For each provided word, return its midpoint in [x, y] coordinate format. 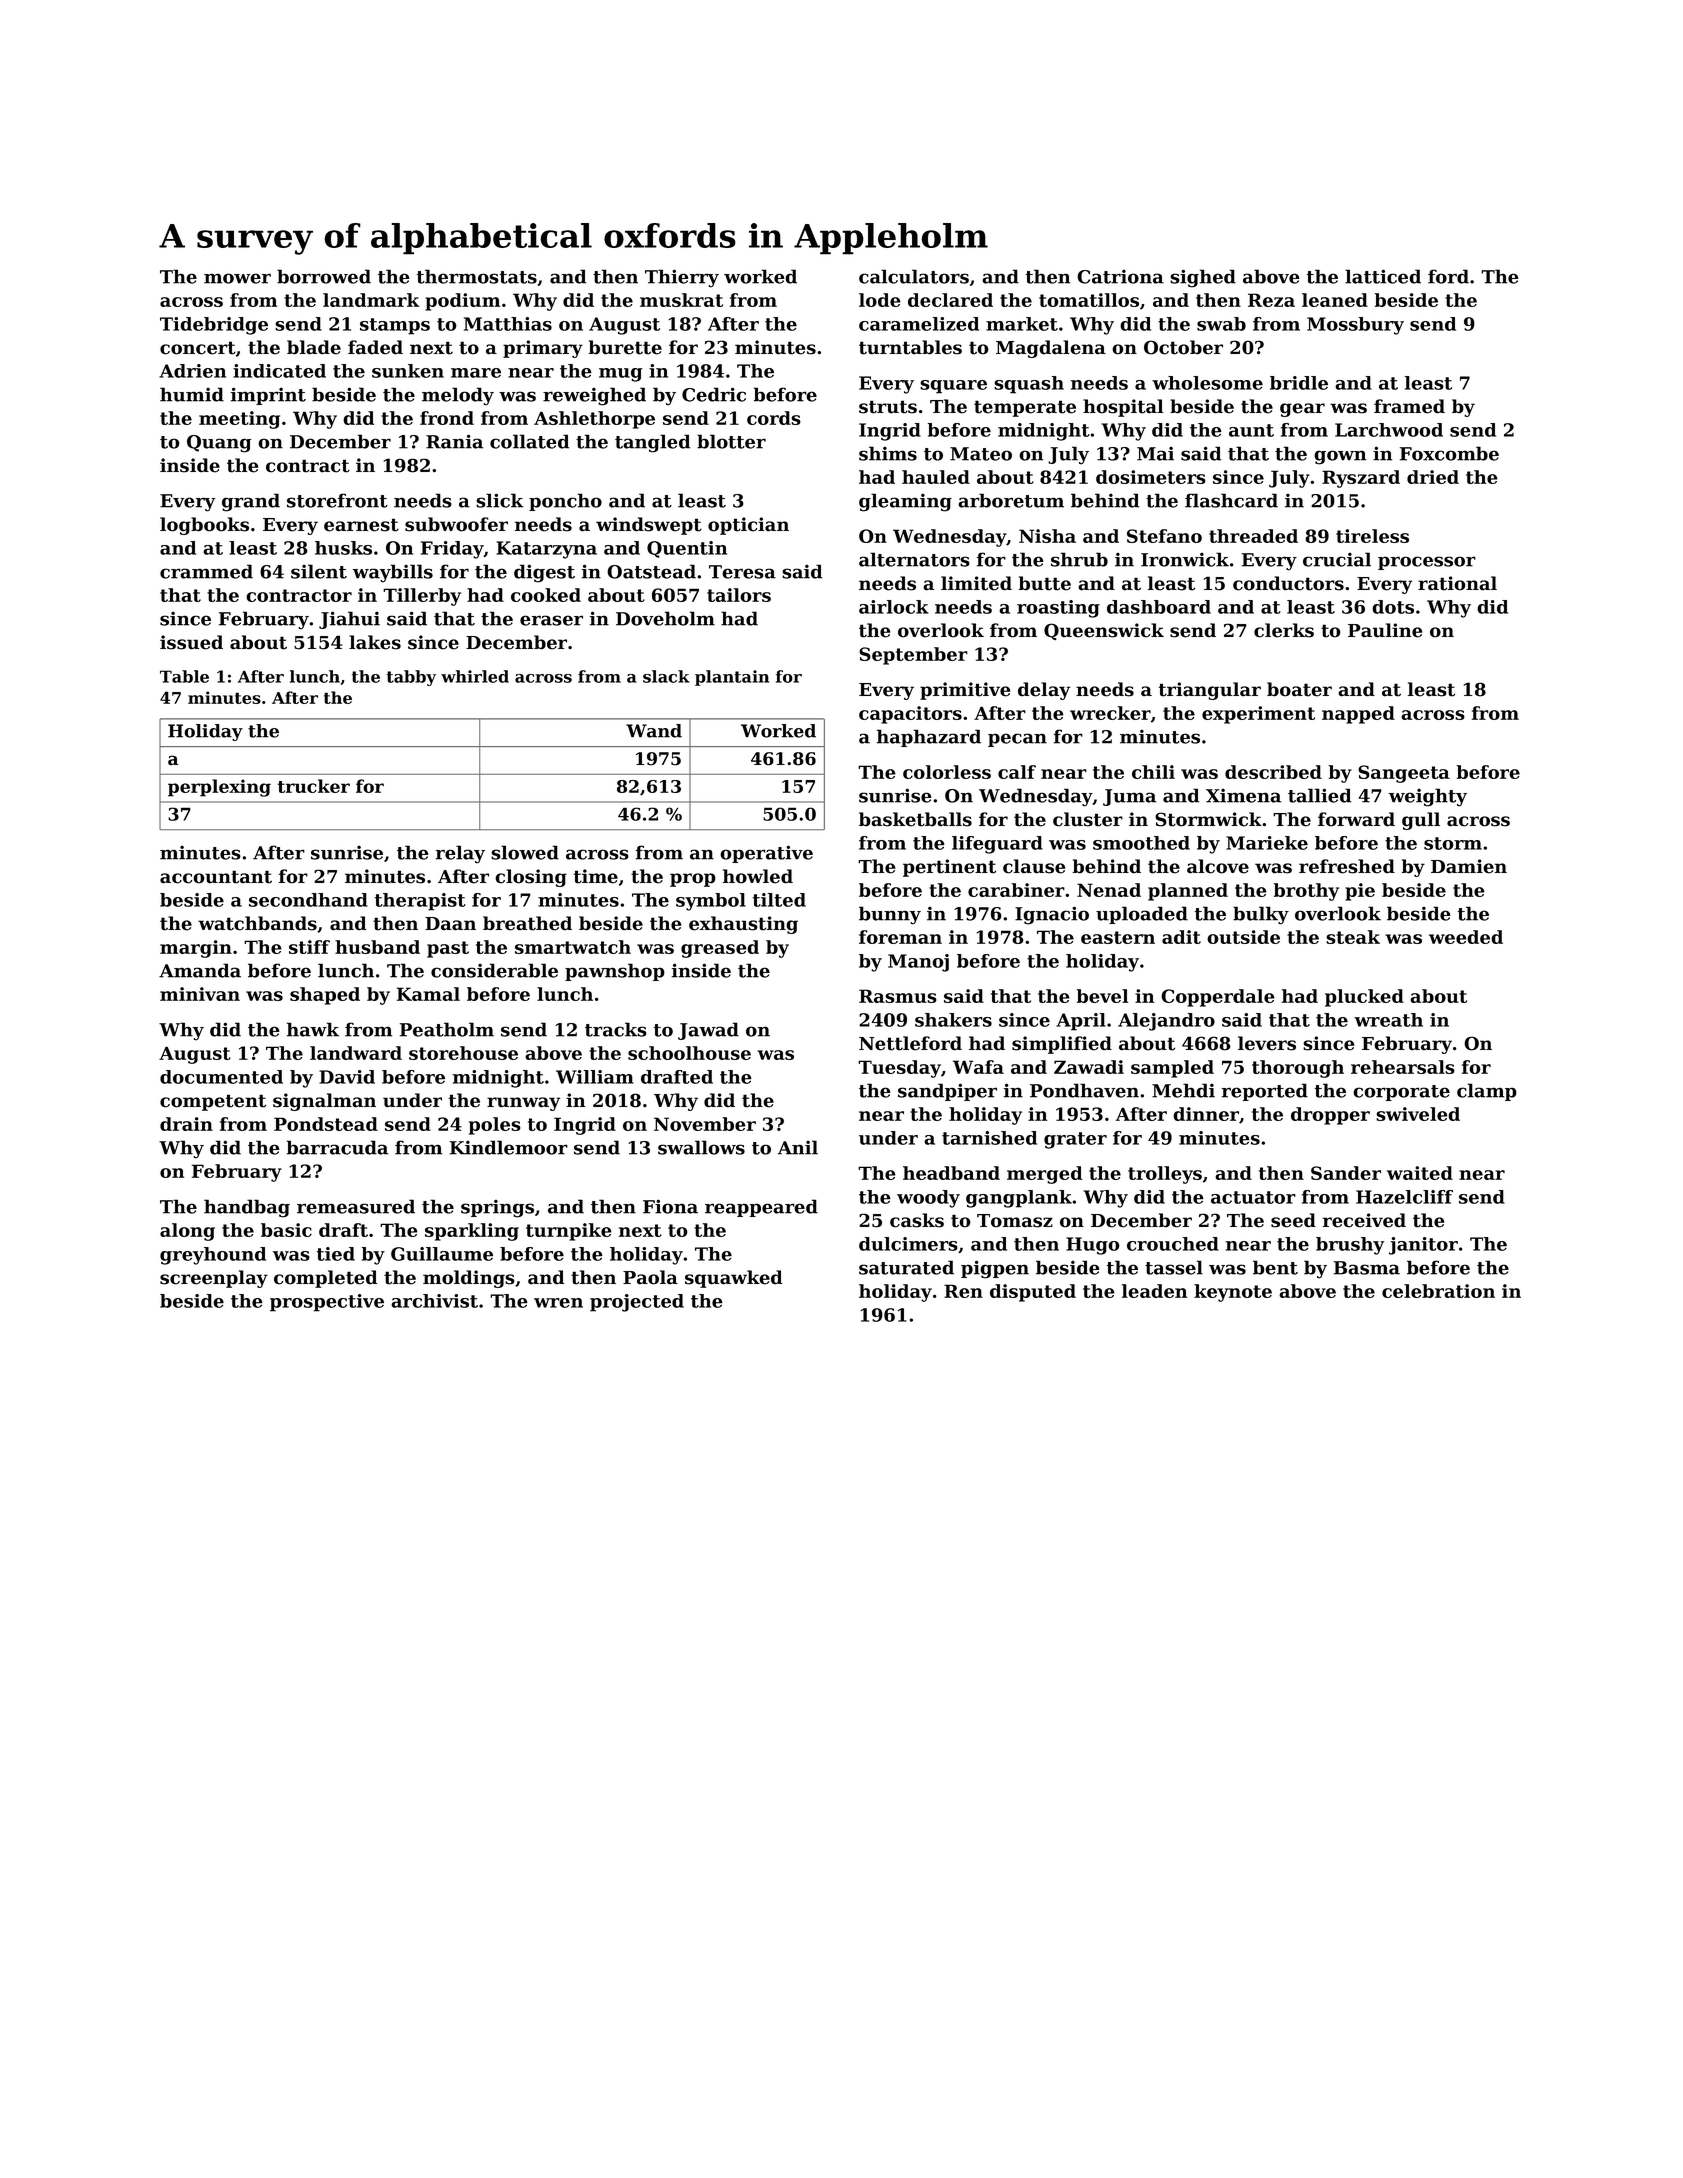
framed [1409, 406]
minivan [200, 994]
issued [191, 642]
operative [766, 854]
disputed [1033, 1293]
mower [237, 278]
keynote [1233, 1293]
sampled [1172, 1069]
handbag [247, 1208]
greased [720, 949]
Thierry [682, 278]
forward [1356, 819]
